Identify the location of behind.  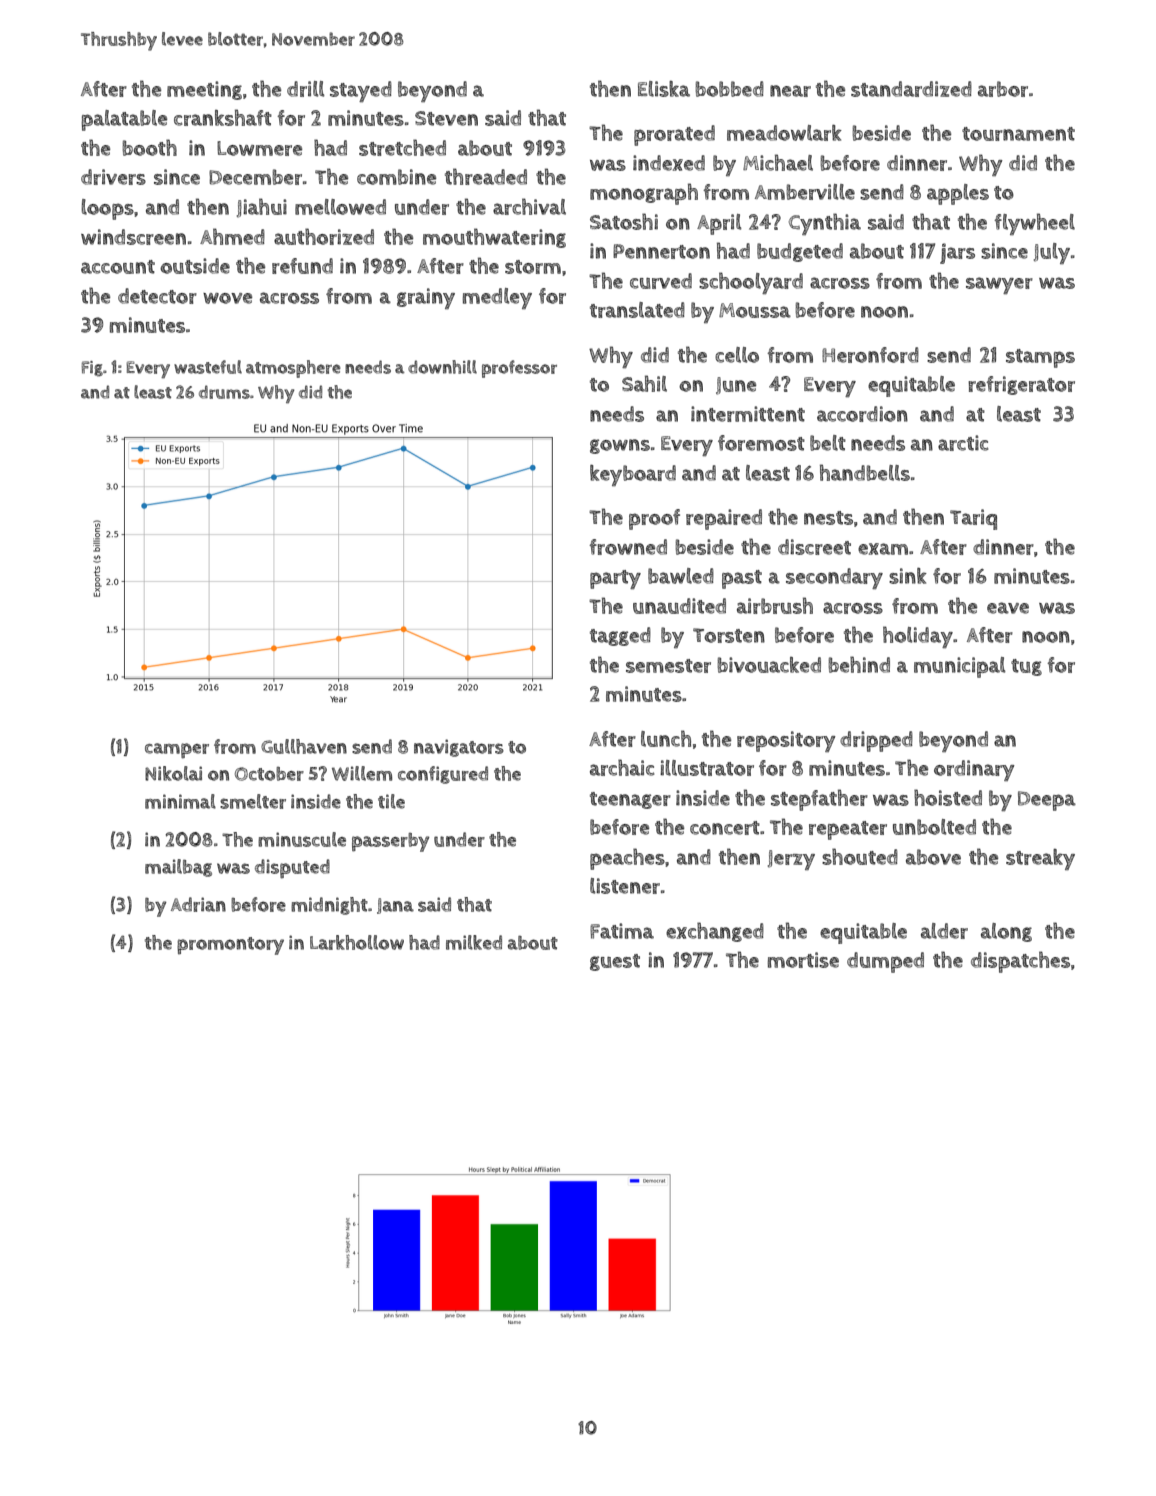
(859, 664).
